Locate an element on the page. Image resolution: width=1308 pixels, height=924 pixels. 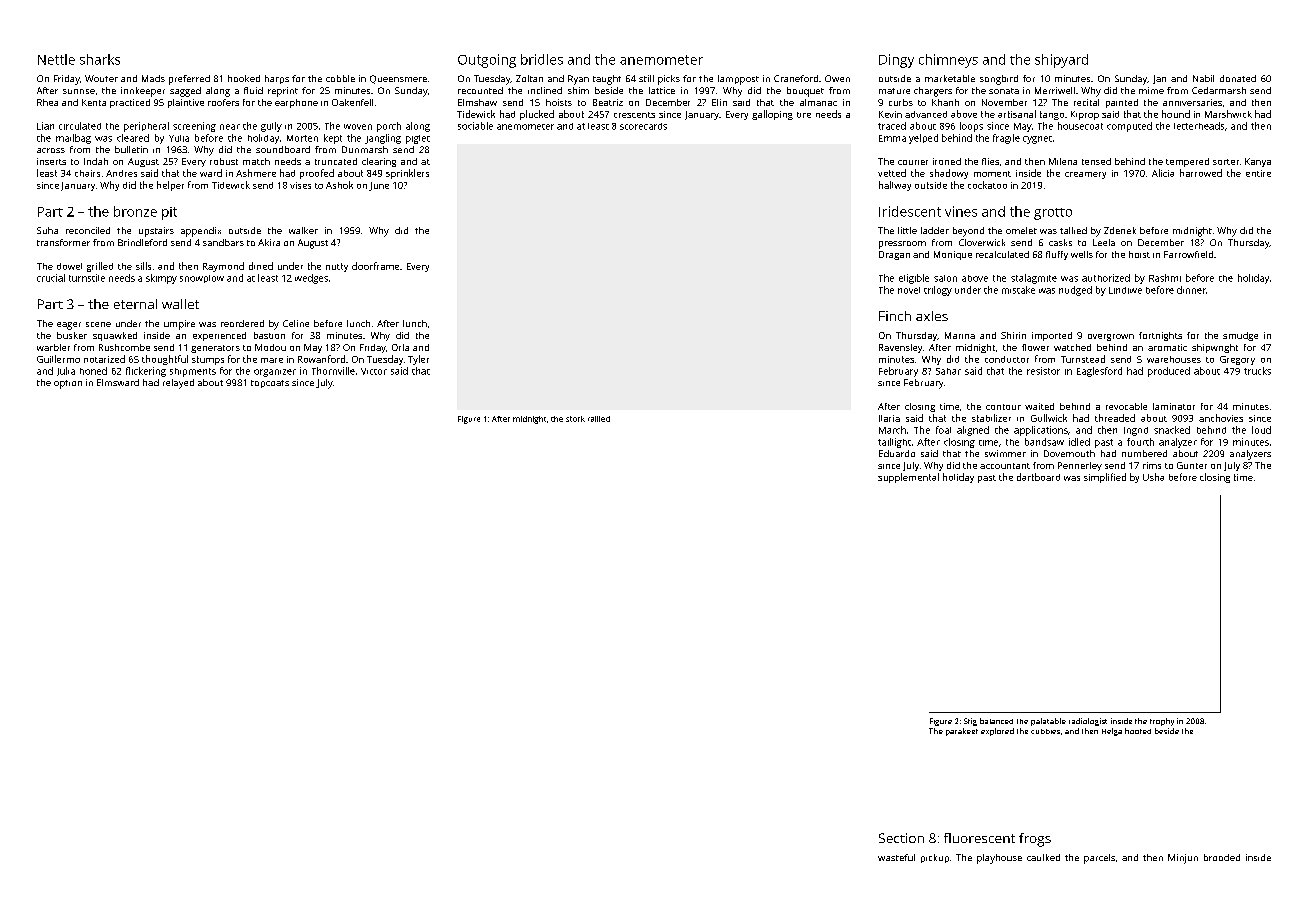
accountant is located at coordinates (1005, 466).
